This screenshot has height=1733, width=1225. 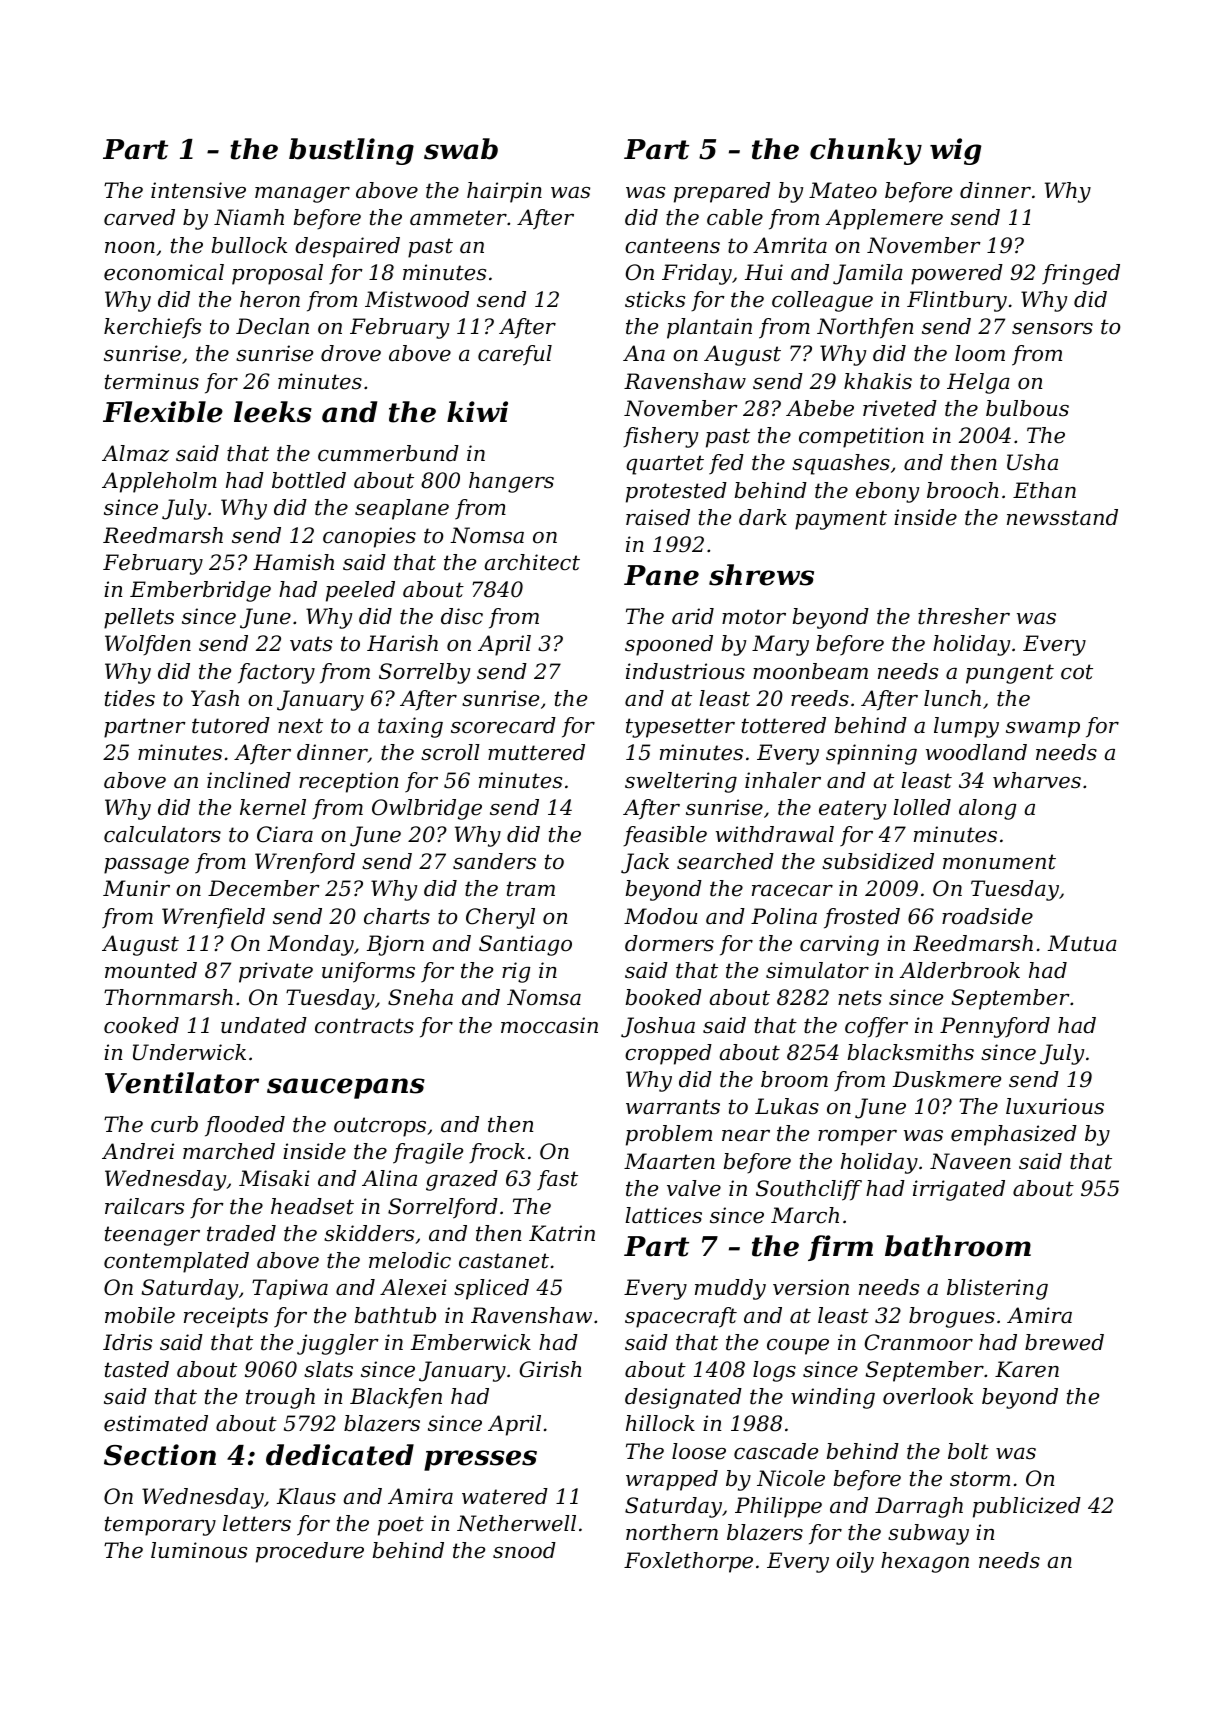 I want to click on eatery, so click(x=852, y=810).
